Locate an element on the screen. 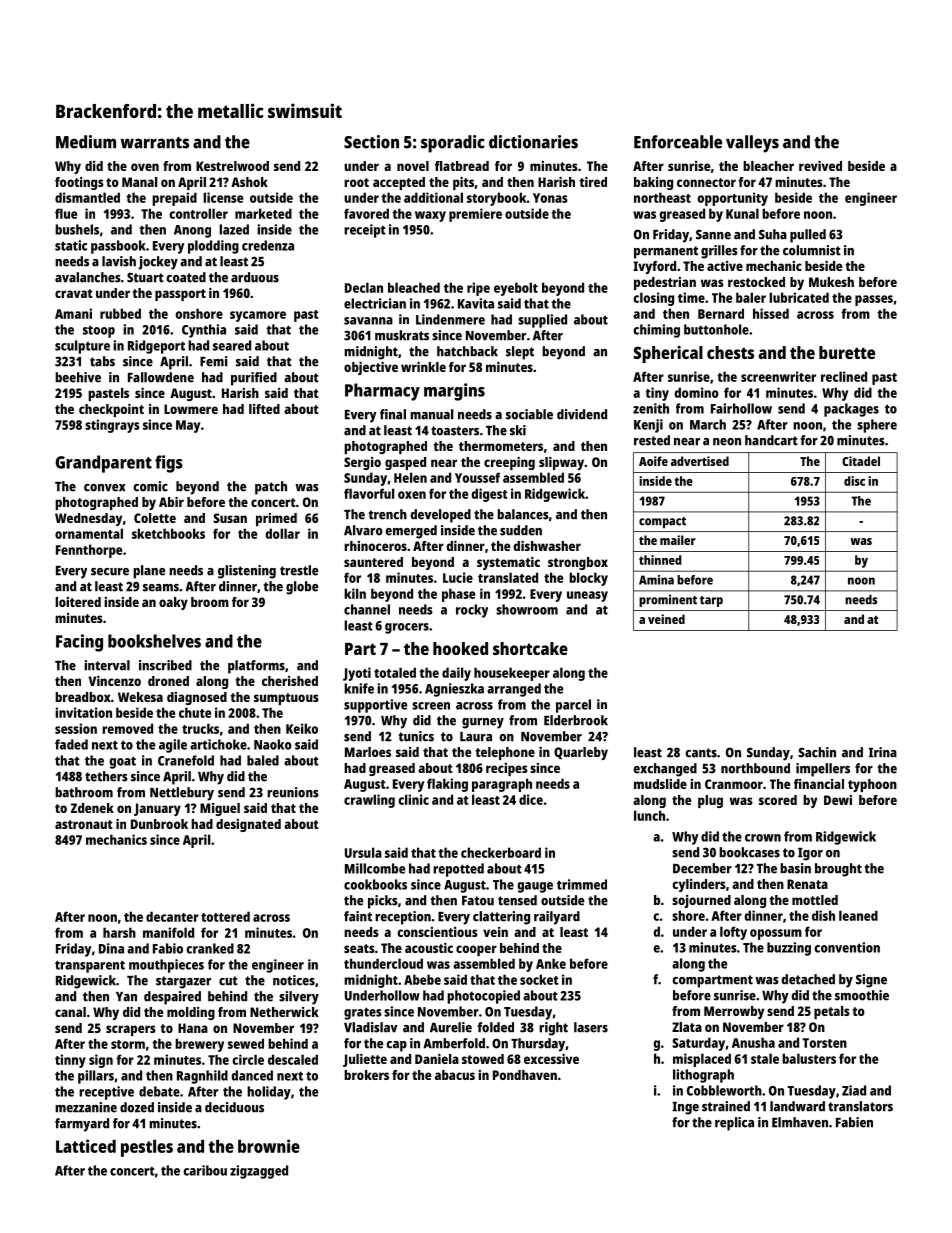  objective is located at coordinates (371, 368).
